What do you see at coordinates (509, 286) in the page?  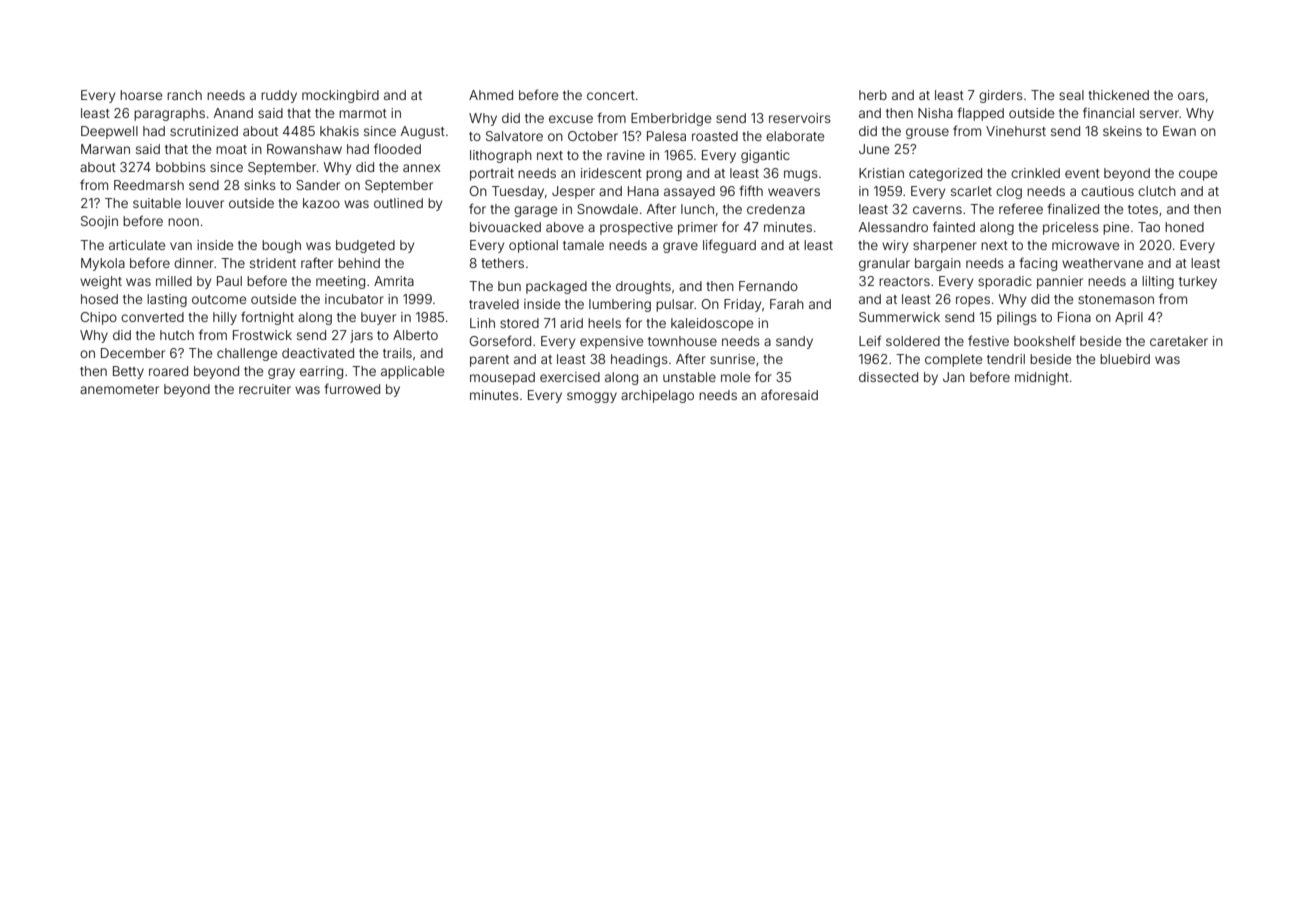 I see `bun` at bounding box center [509, 286].
